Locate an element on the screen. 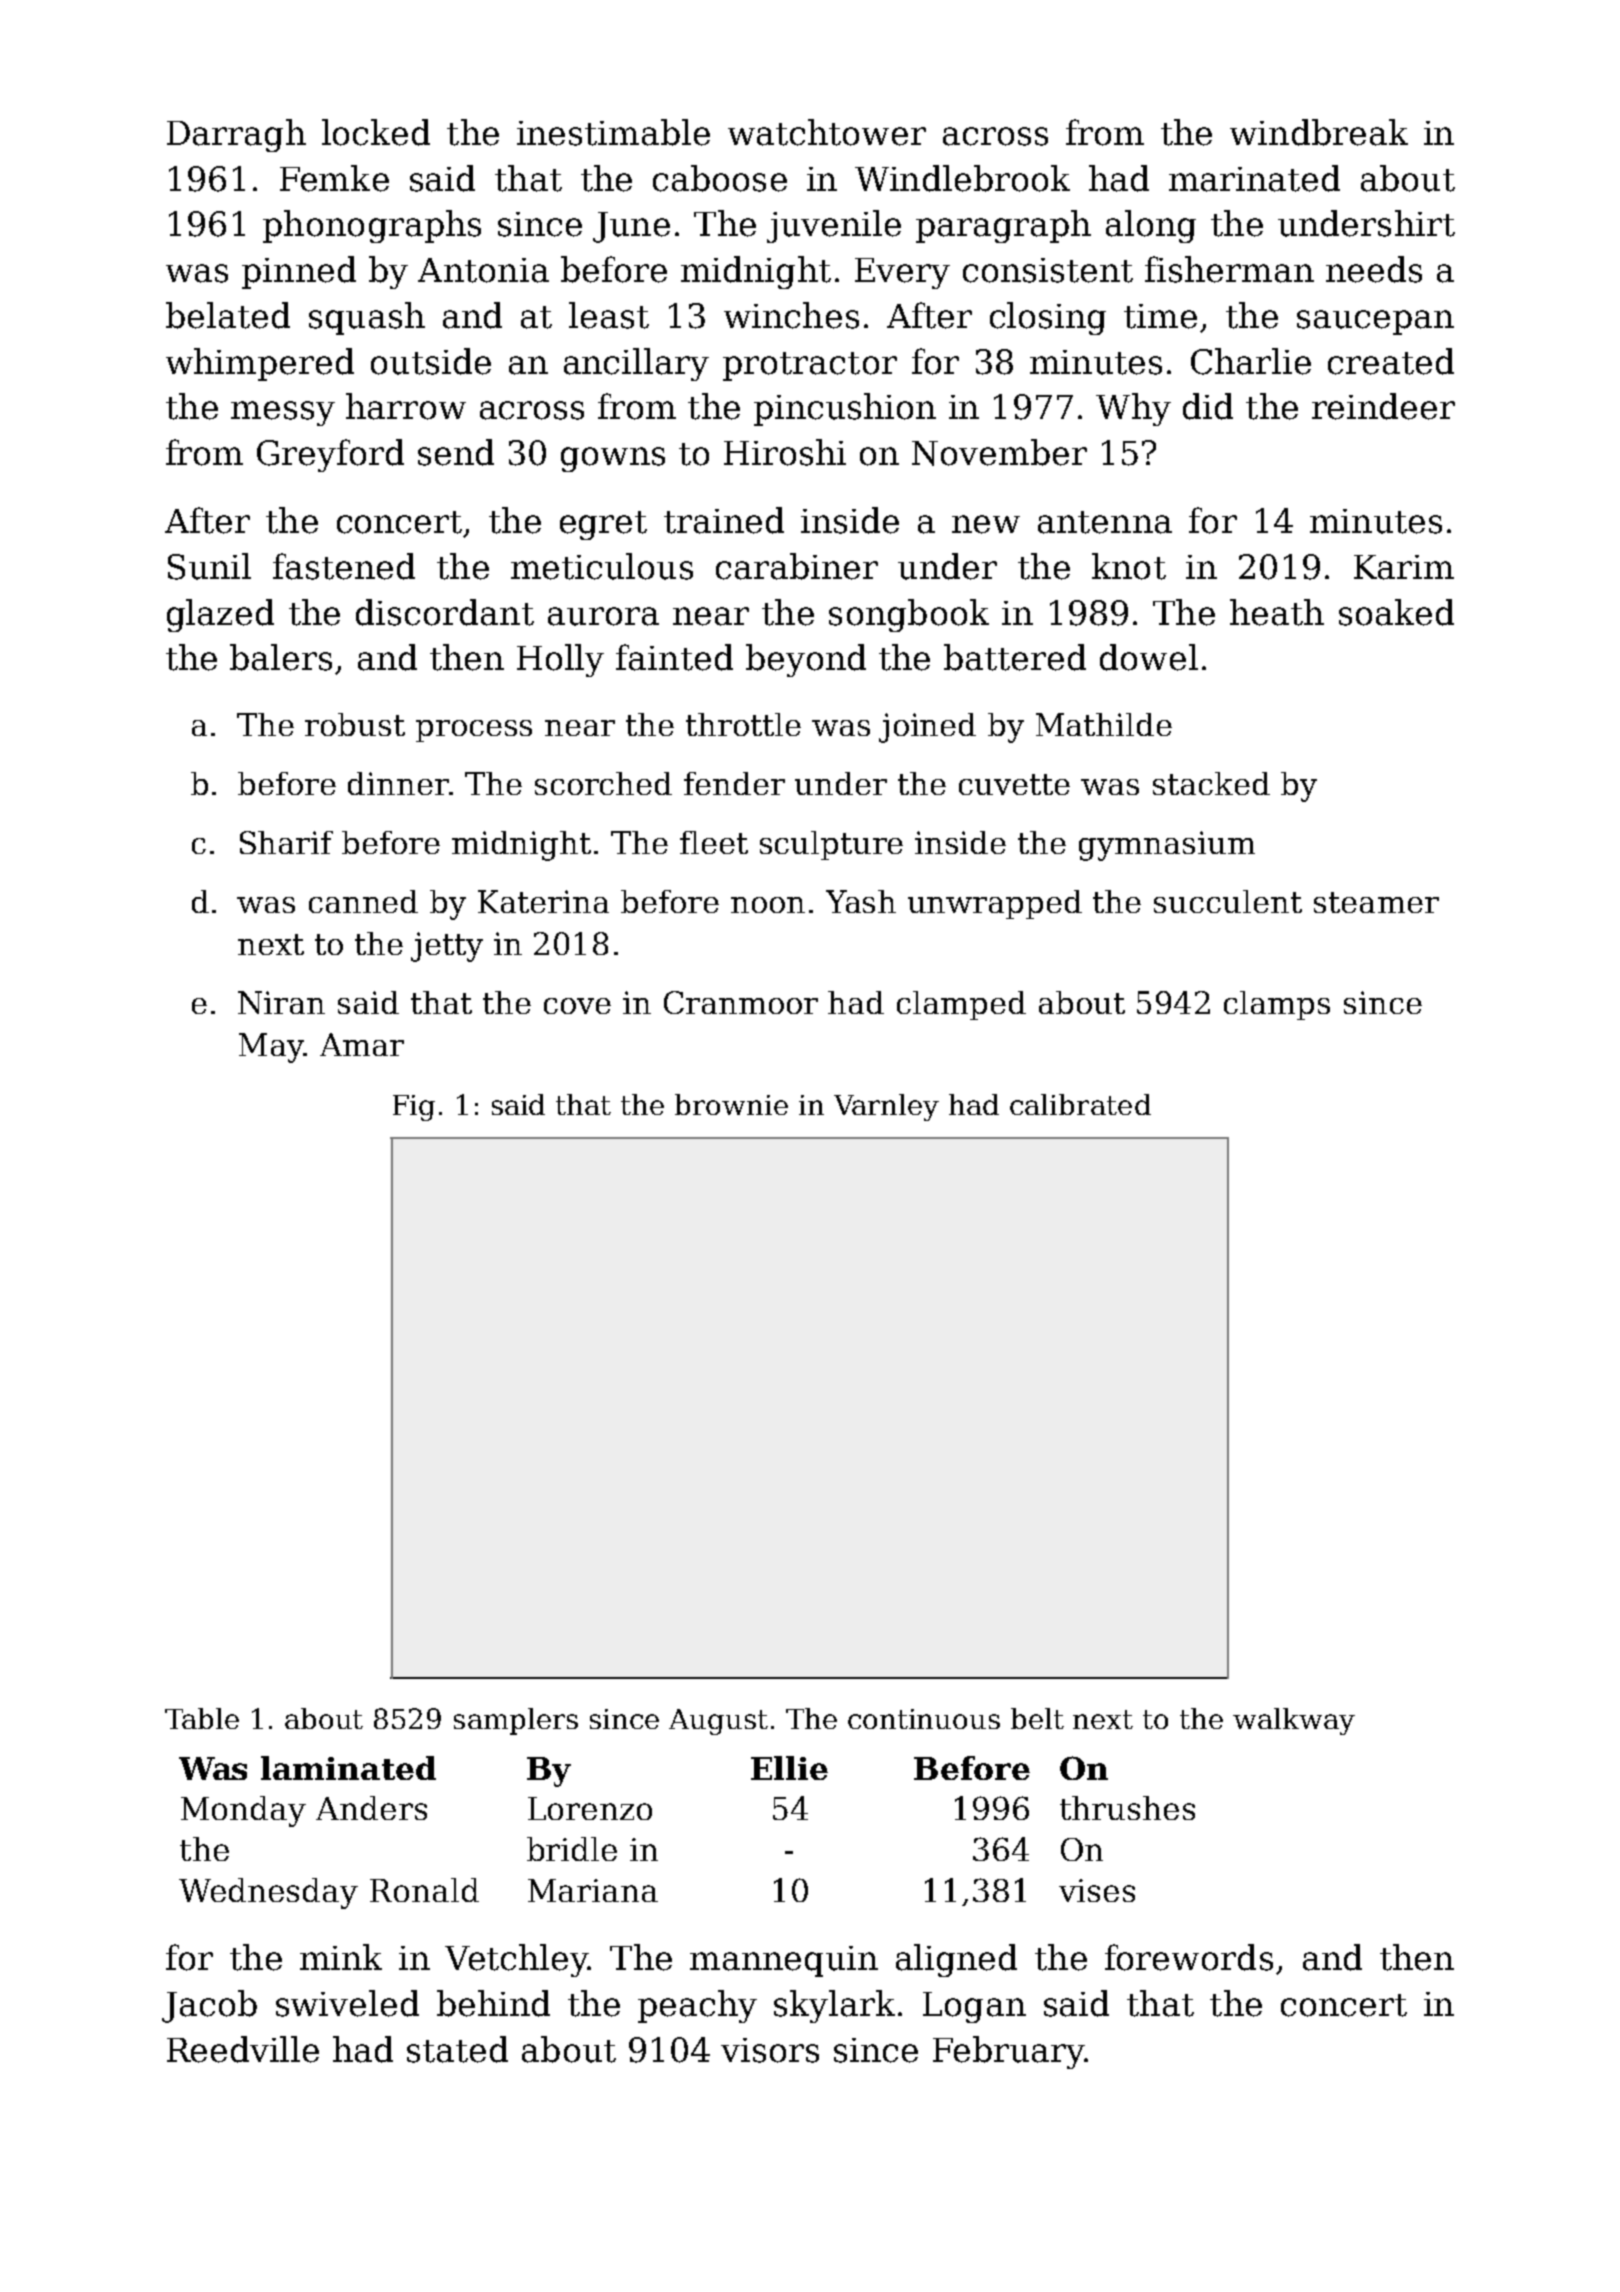 This screenshot has width=1620, height=2292. Karim is located at coordinates (1404, 567).
